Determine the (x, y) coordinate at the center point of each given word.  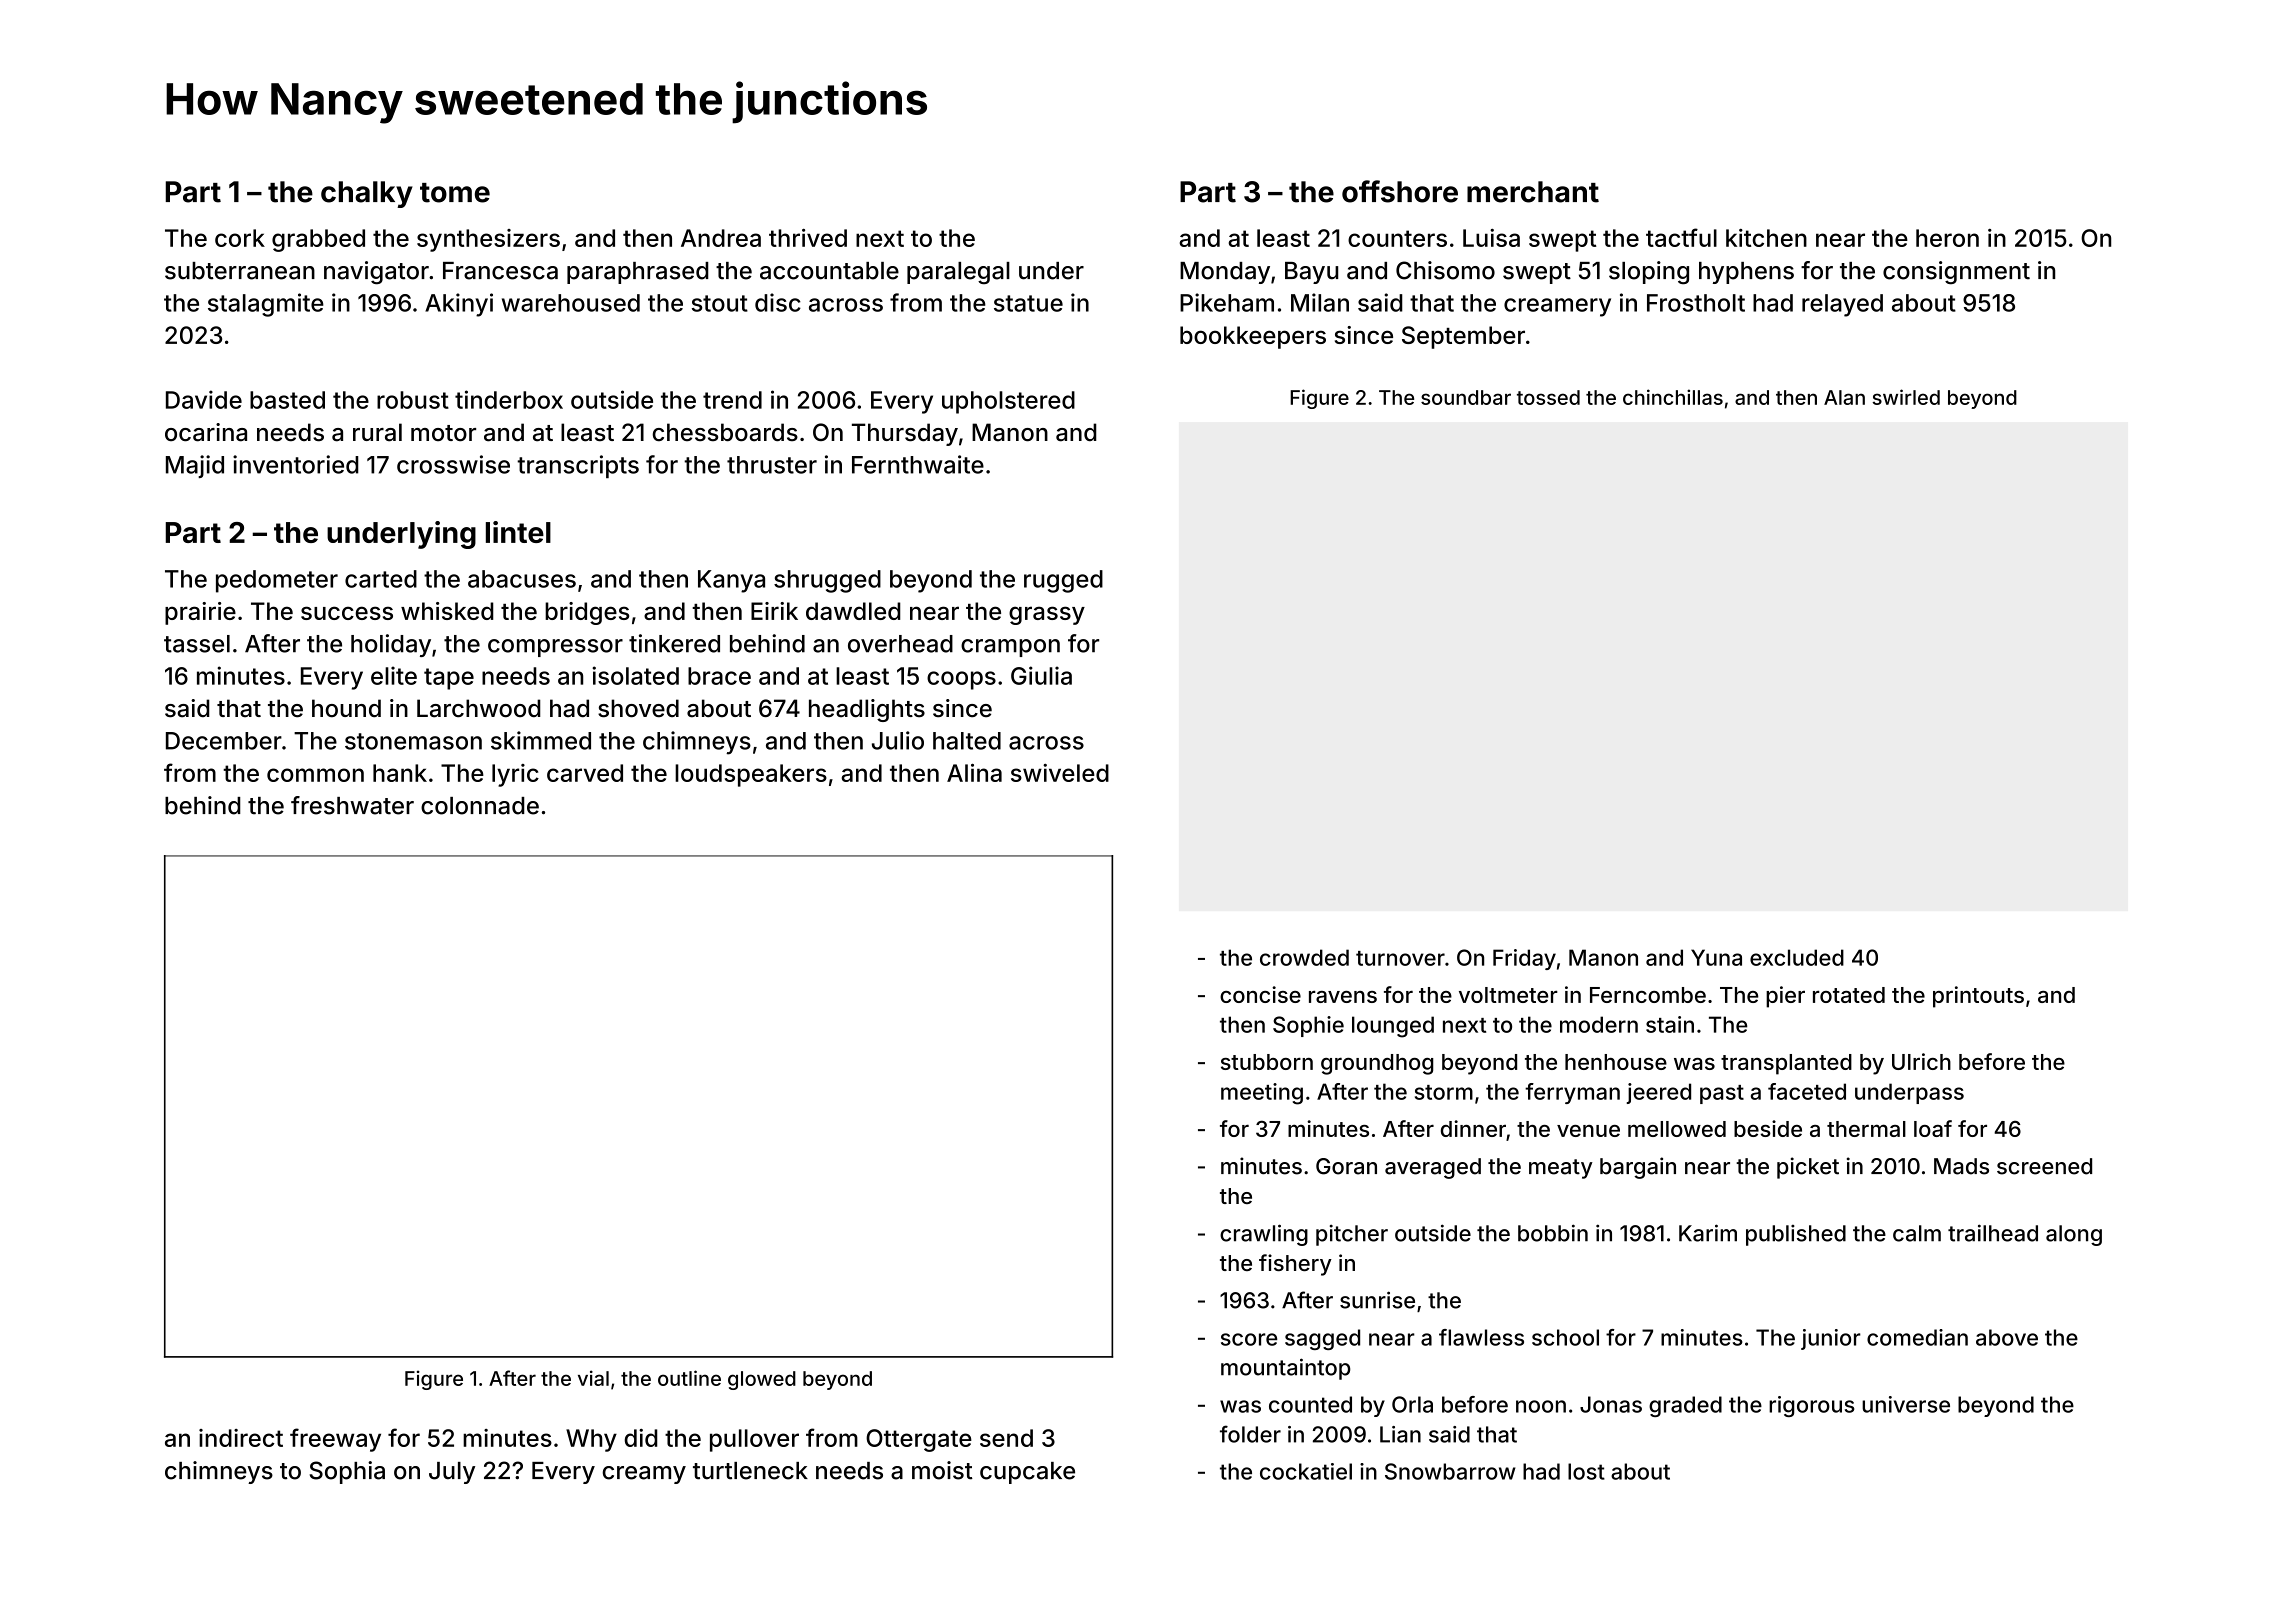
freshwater (352, 805)
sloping (1649, 273)
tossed (1548, 397)
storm (1444, 1092)
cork (240, 238)
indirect (241, 1438)
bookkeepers (1253, 337)
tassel (197, 644)
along (2074, 1235)
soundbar (1466, 397)
